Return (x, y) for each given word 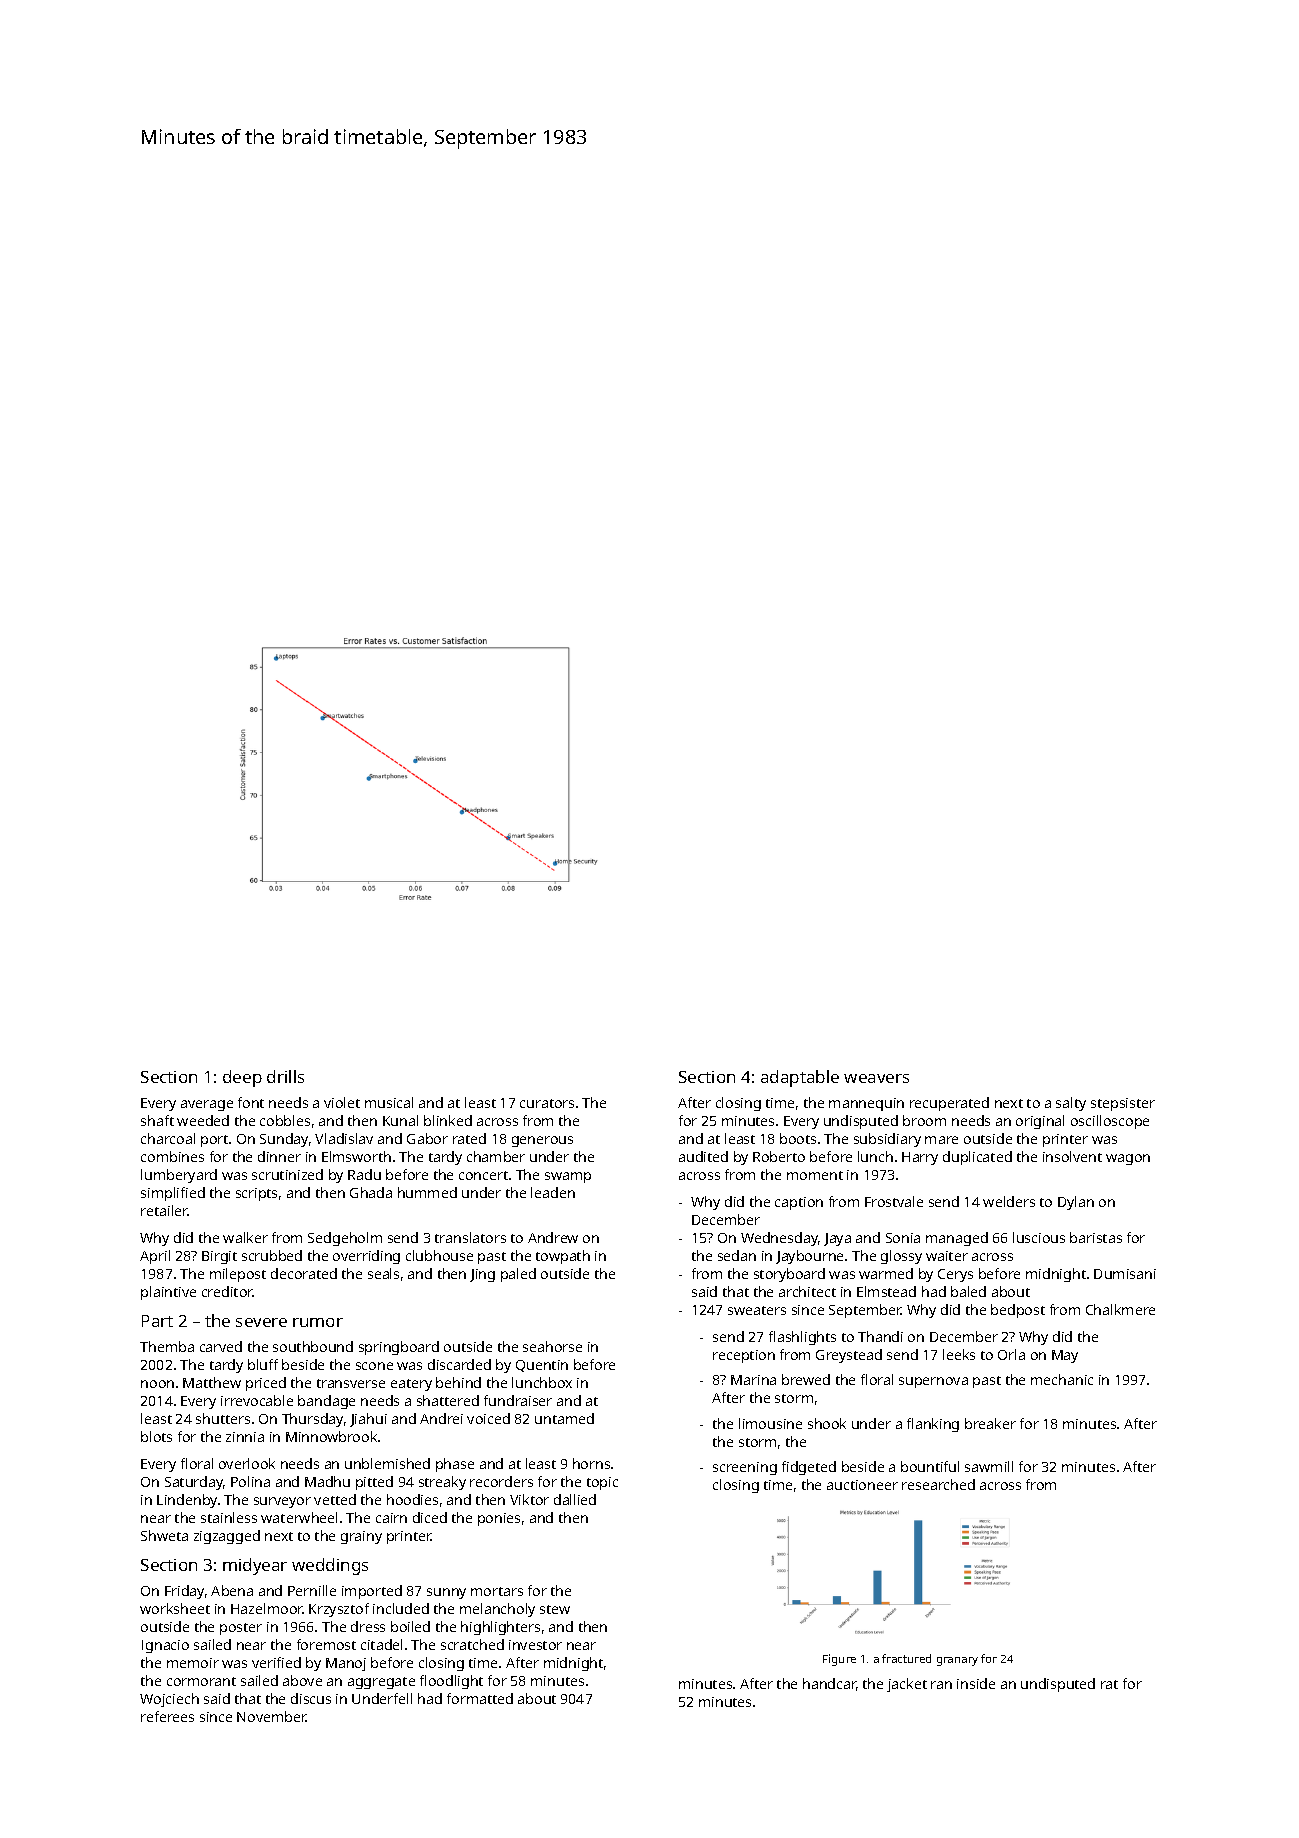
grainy (361, 1537)
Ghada (371, 1192)
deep (242, 1078)
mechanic (1062, 1379)
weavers (876, 1078)
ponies (499, 1519)
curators (547, 1103)
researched (938, 1484)
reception (744, 1356)
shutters (223, 1418)
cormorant (201, 1681)
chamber (496, 1156)
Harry (920, 1158)
